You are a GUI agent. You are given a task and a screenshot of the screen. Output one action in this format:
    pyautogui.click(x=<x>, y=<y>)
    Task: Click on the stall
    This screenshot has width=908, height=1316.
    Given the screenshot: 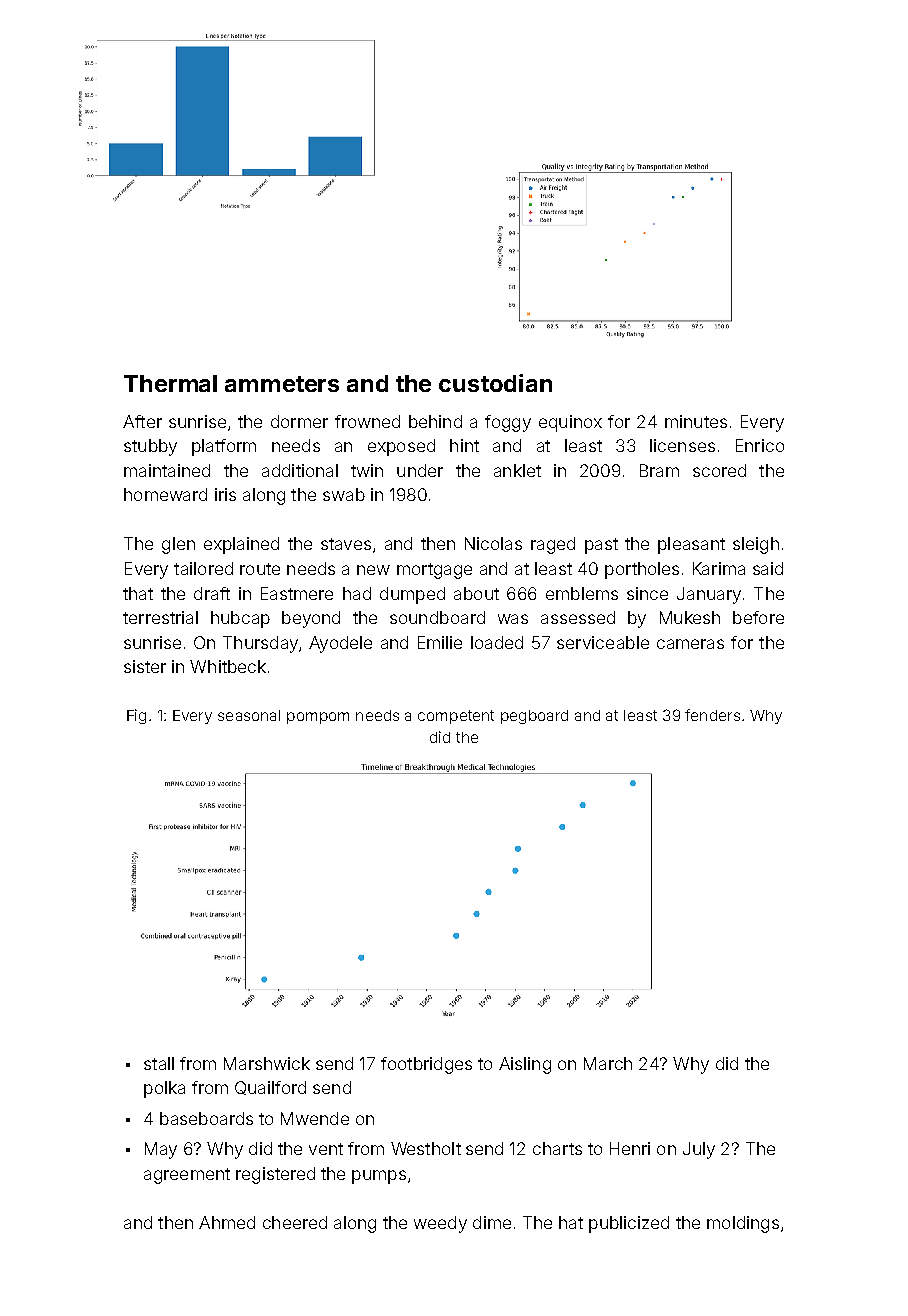 What is the action you would take?
    pyautogui.click(x=159, y=1063)
